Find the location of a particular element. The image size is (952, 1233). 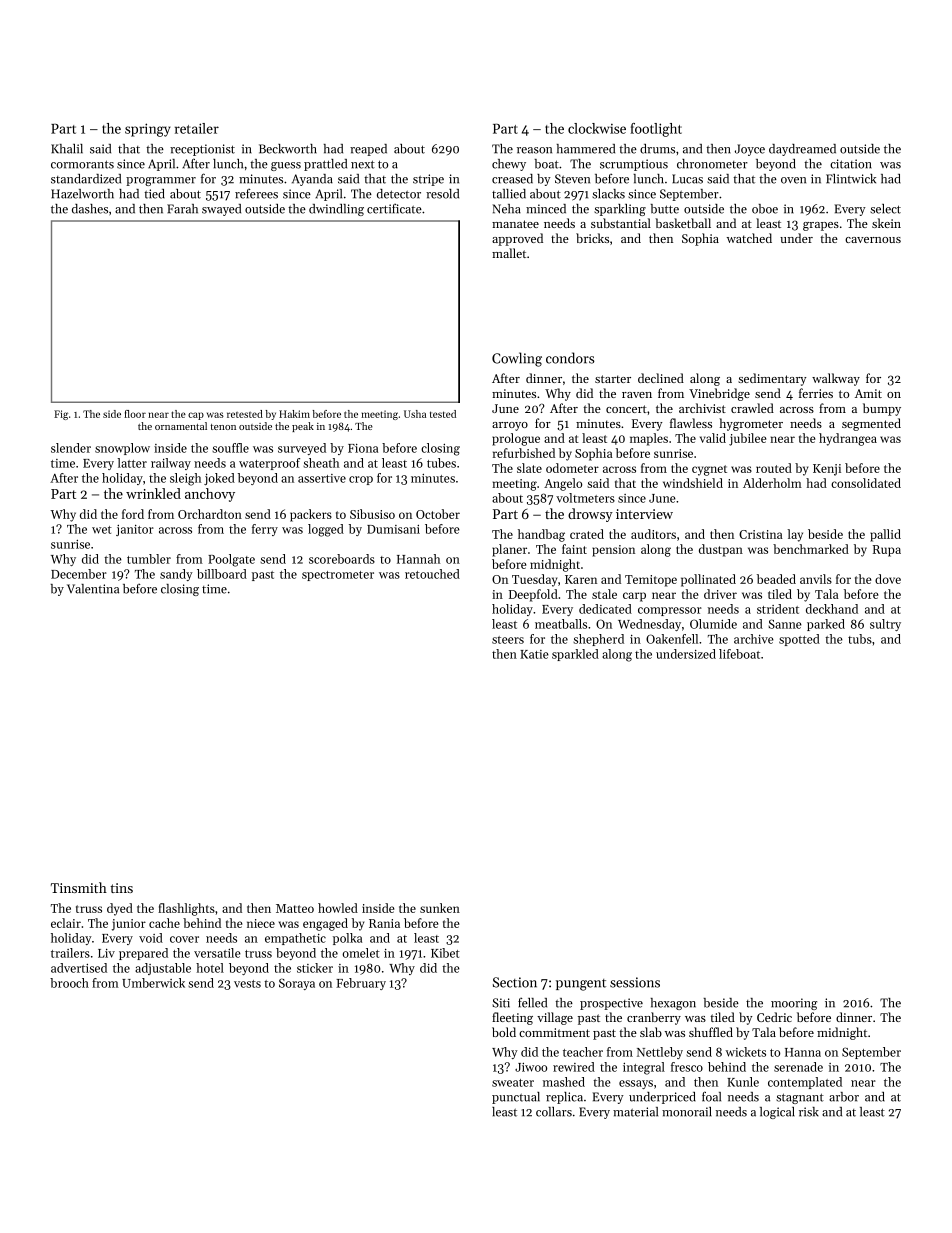

Farah is located at coordinates (182, 209).
